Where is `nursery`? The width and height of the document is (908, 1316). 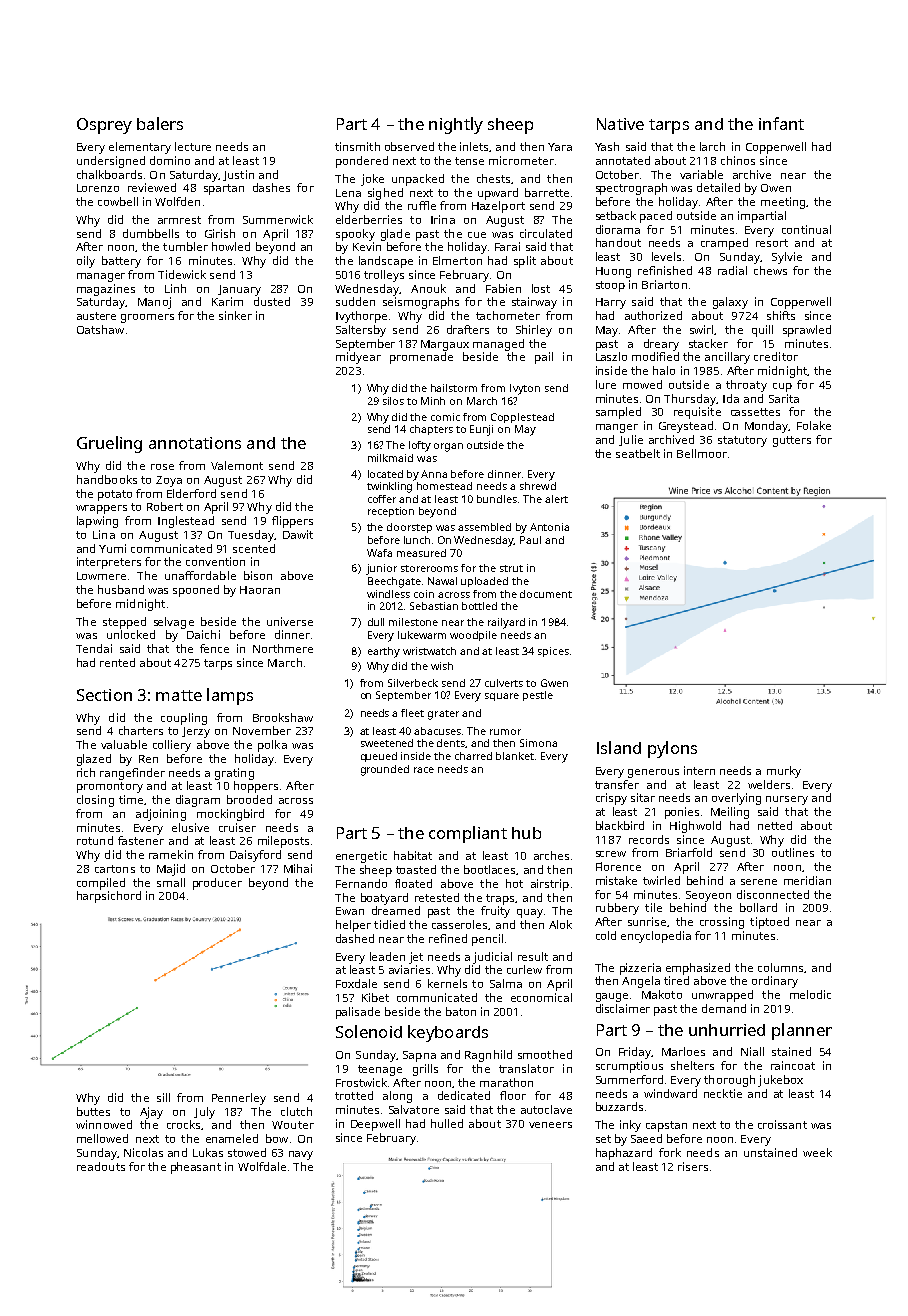 nursery is located at coordinates (787, 800).
